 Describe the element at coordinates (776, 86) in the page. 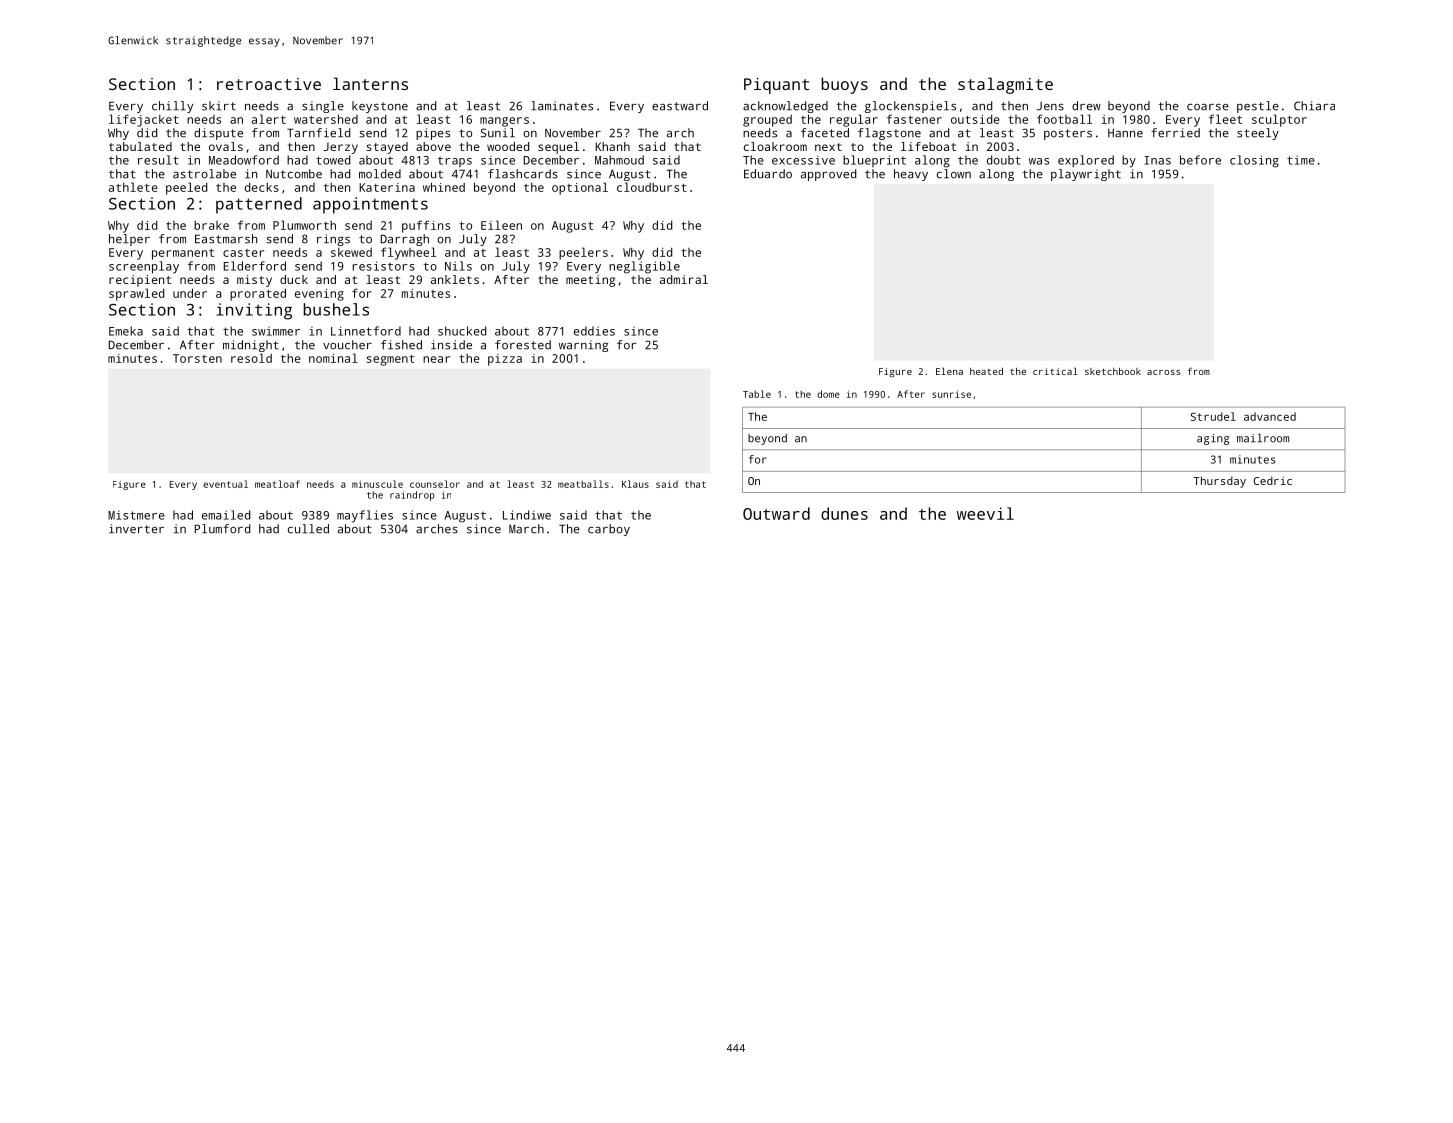

I see `Piquant` at that location.
